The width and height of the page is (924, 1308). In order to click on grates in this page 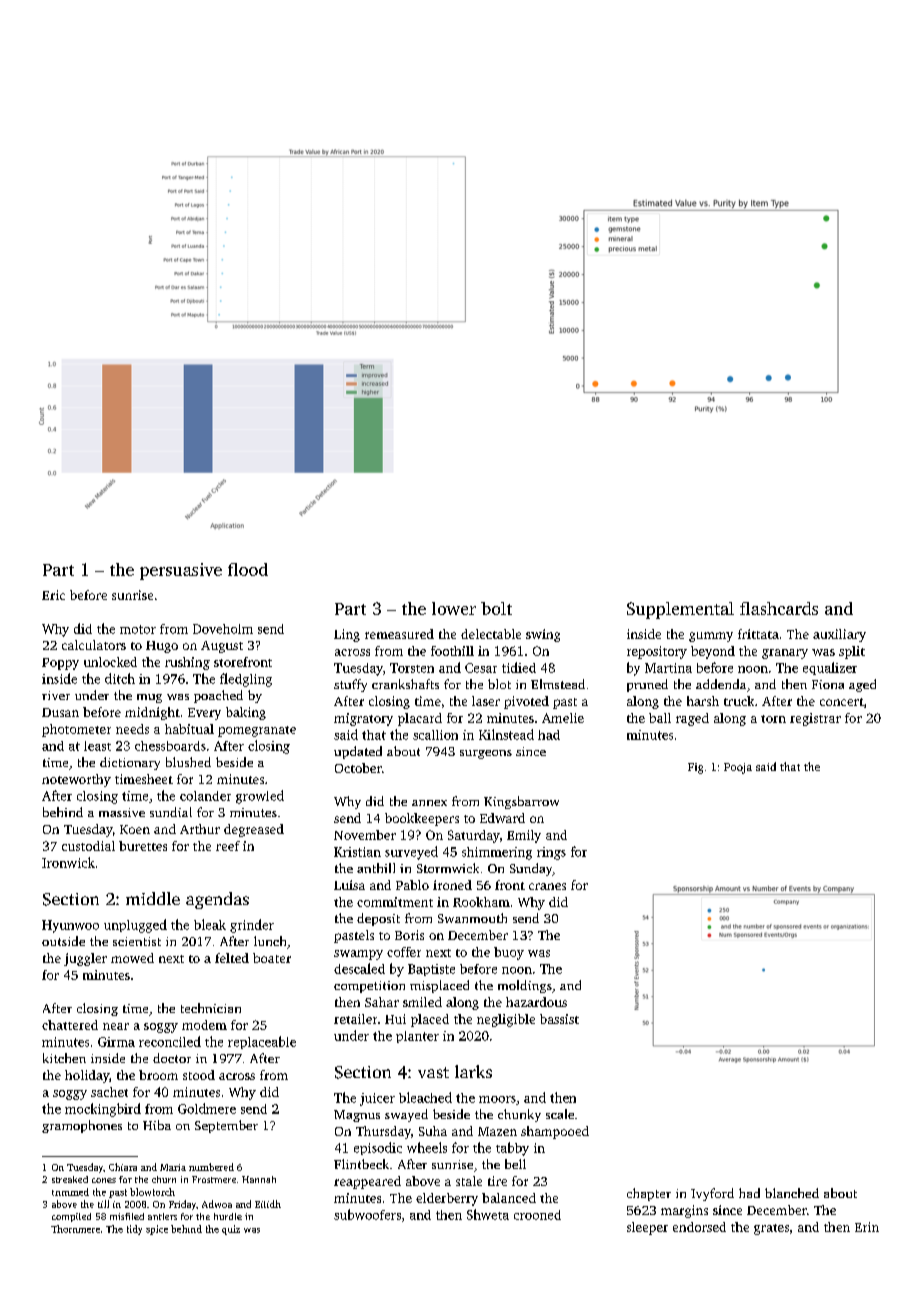, I will do `click(771, 1229)`.
